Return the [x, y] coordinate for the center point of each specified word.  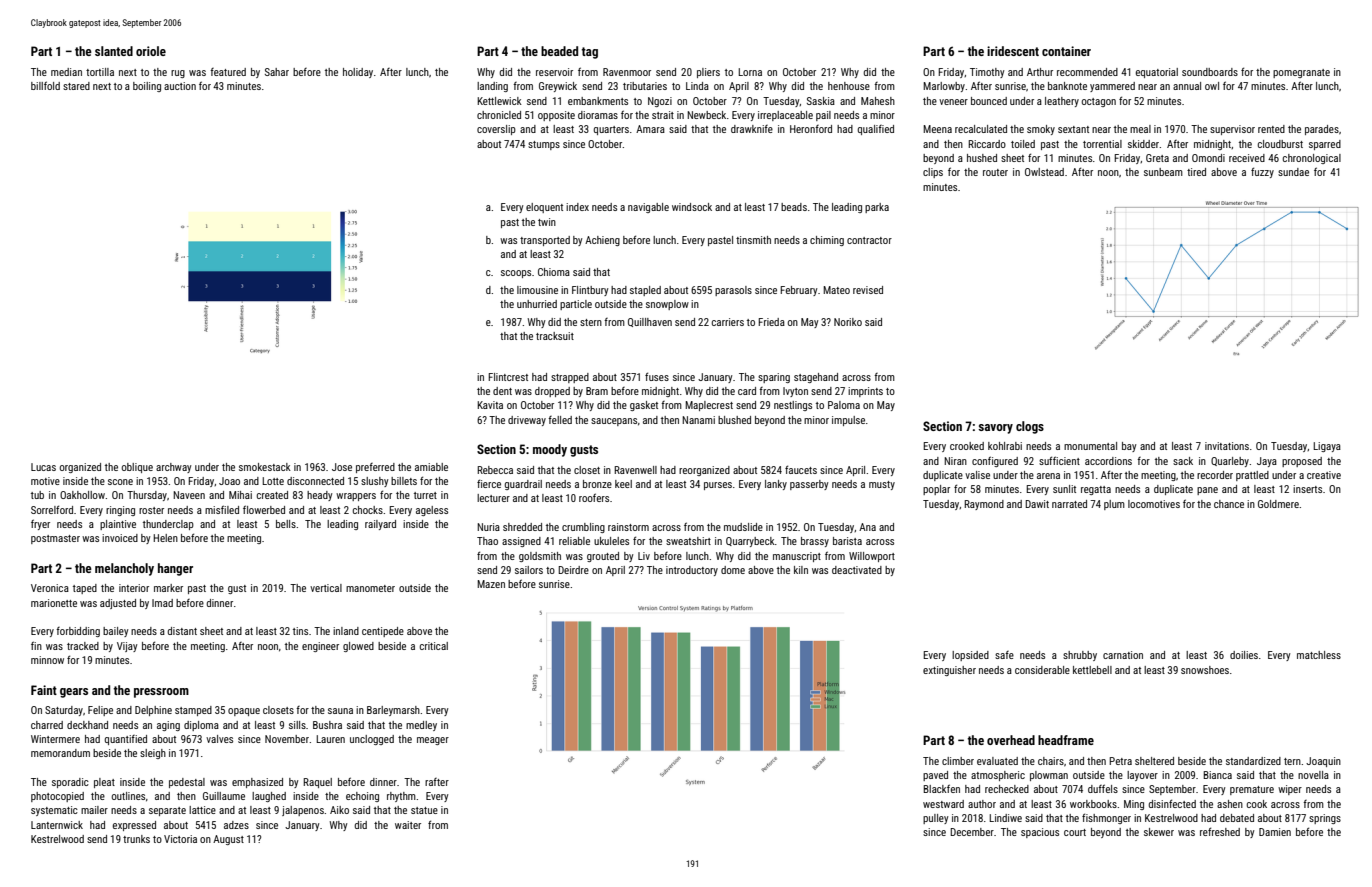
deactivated [857, 570]
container [1066, 51]
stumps [544, 145]
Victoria [180, 839]
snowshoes [1205, 670]
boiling [147, 87]
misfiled [222, 509]
